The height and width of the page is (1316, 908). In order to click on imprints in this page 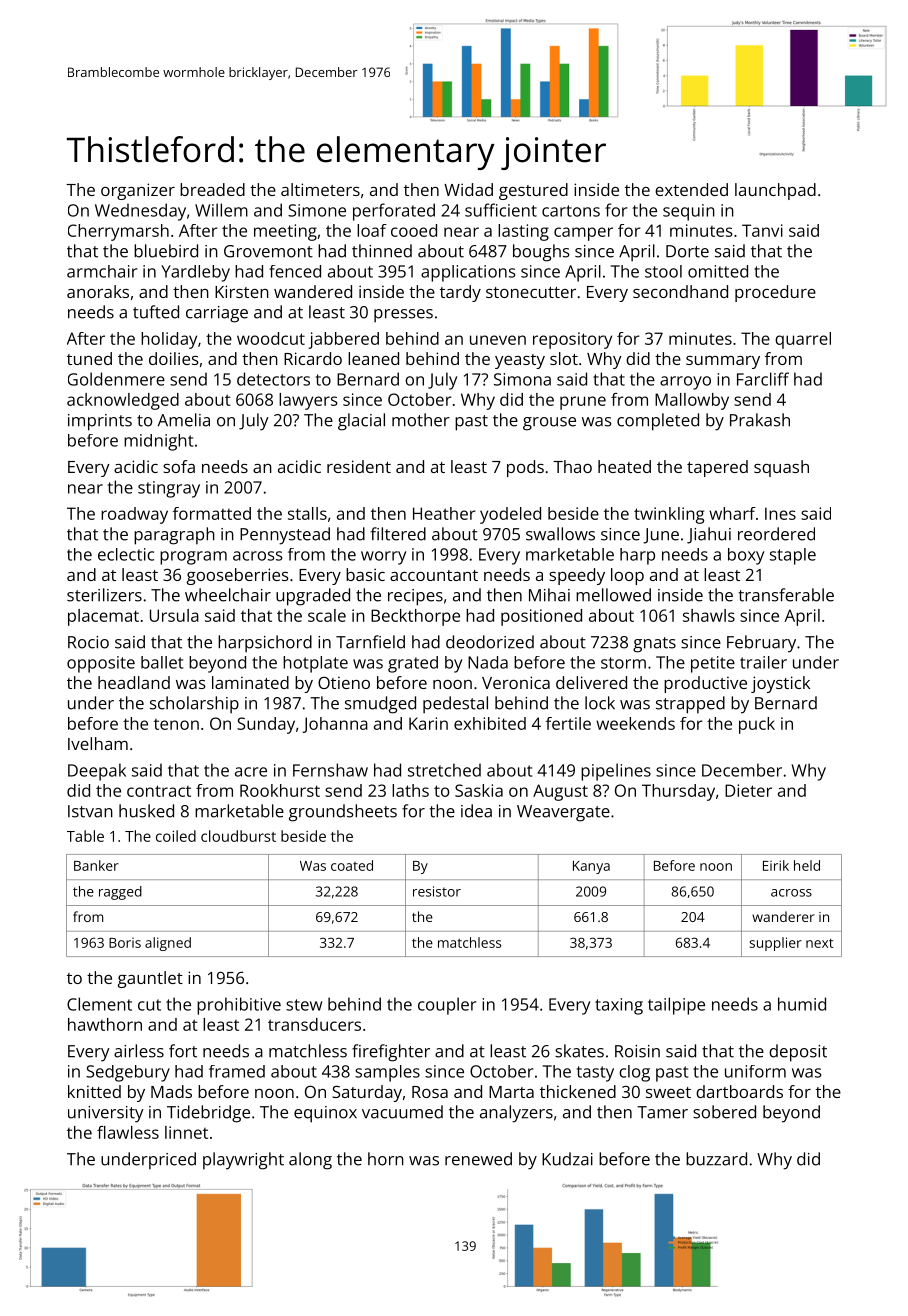, I will do `click(100, 422)`.
